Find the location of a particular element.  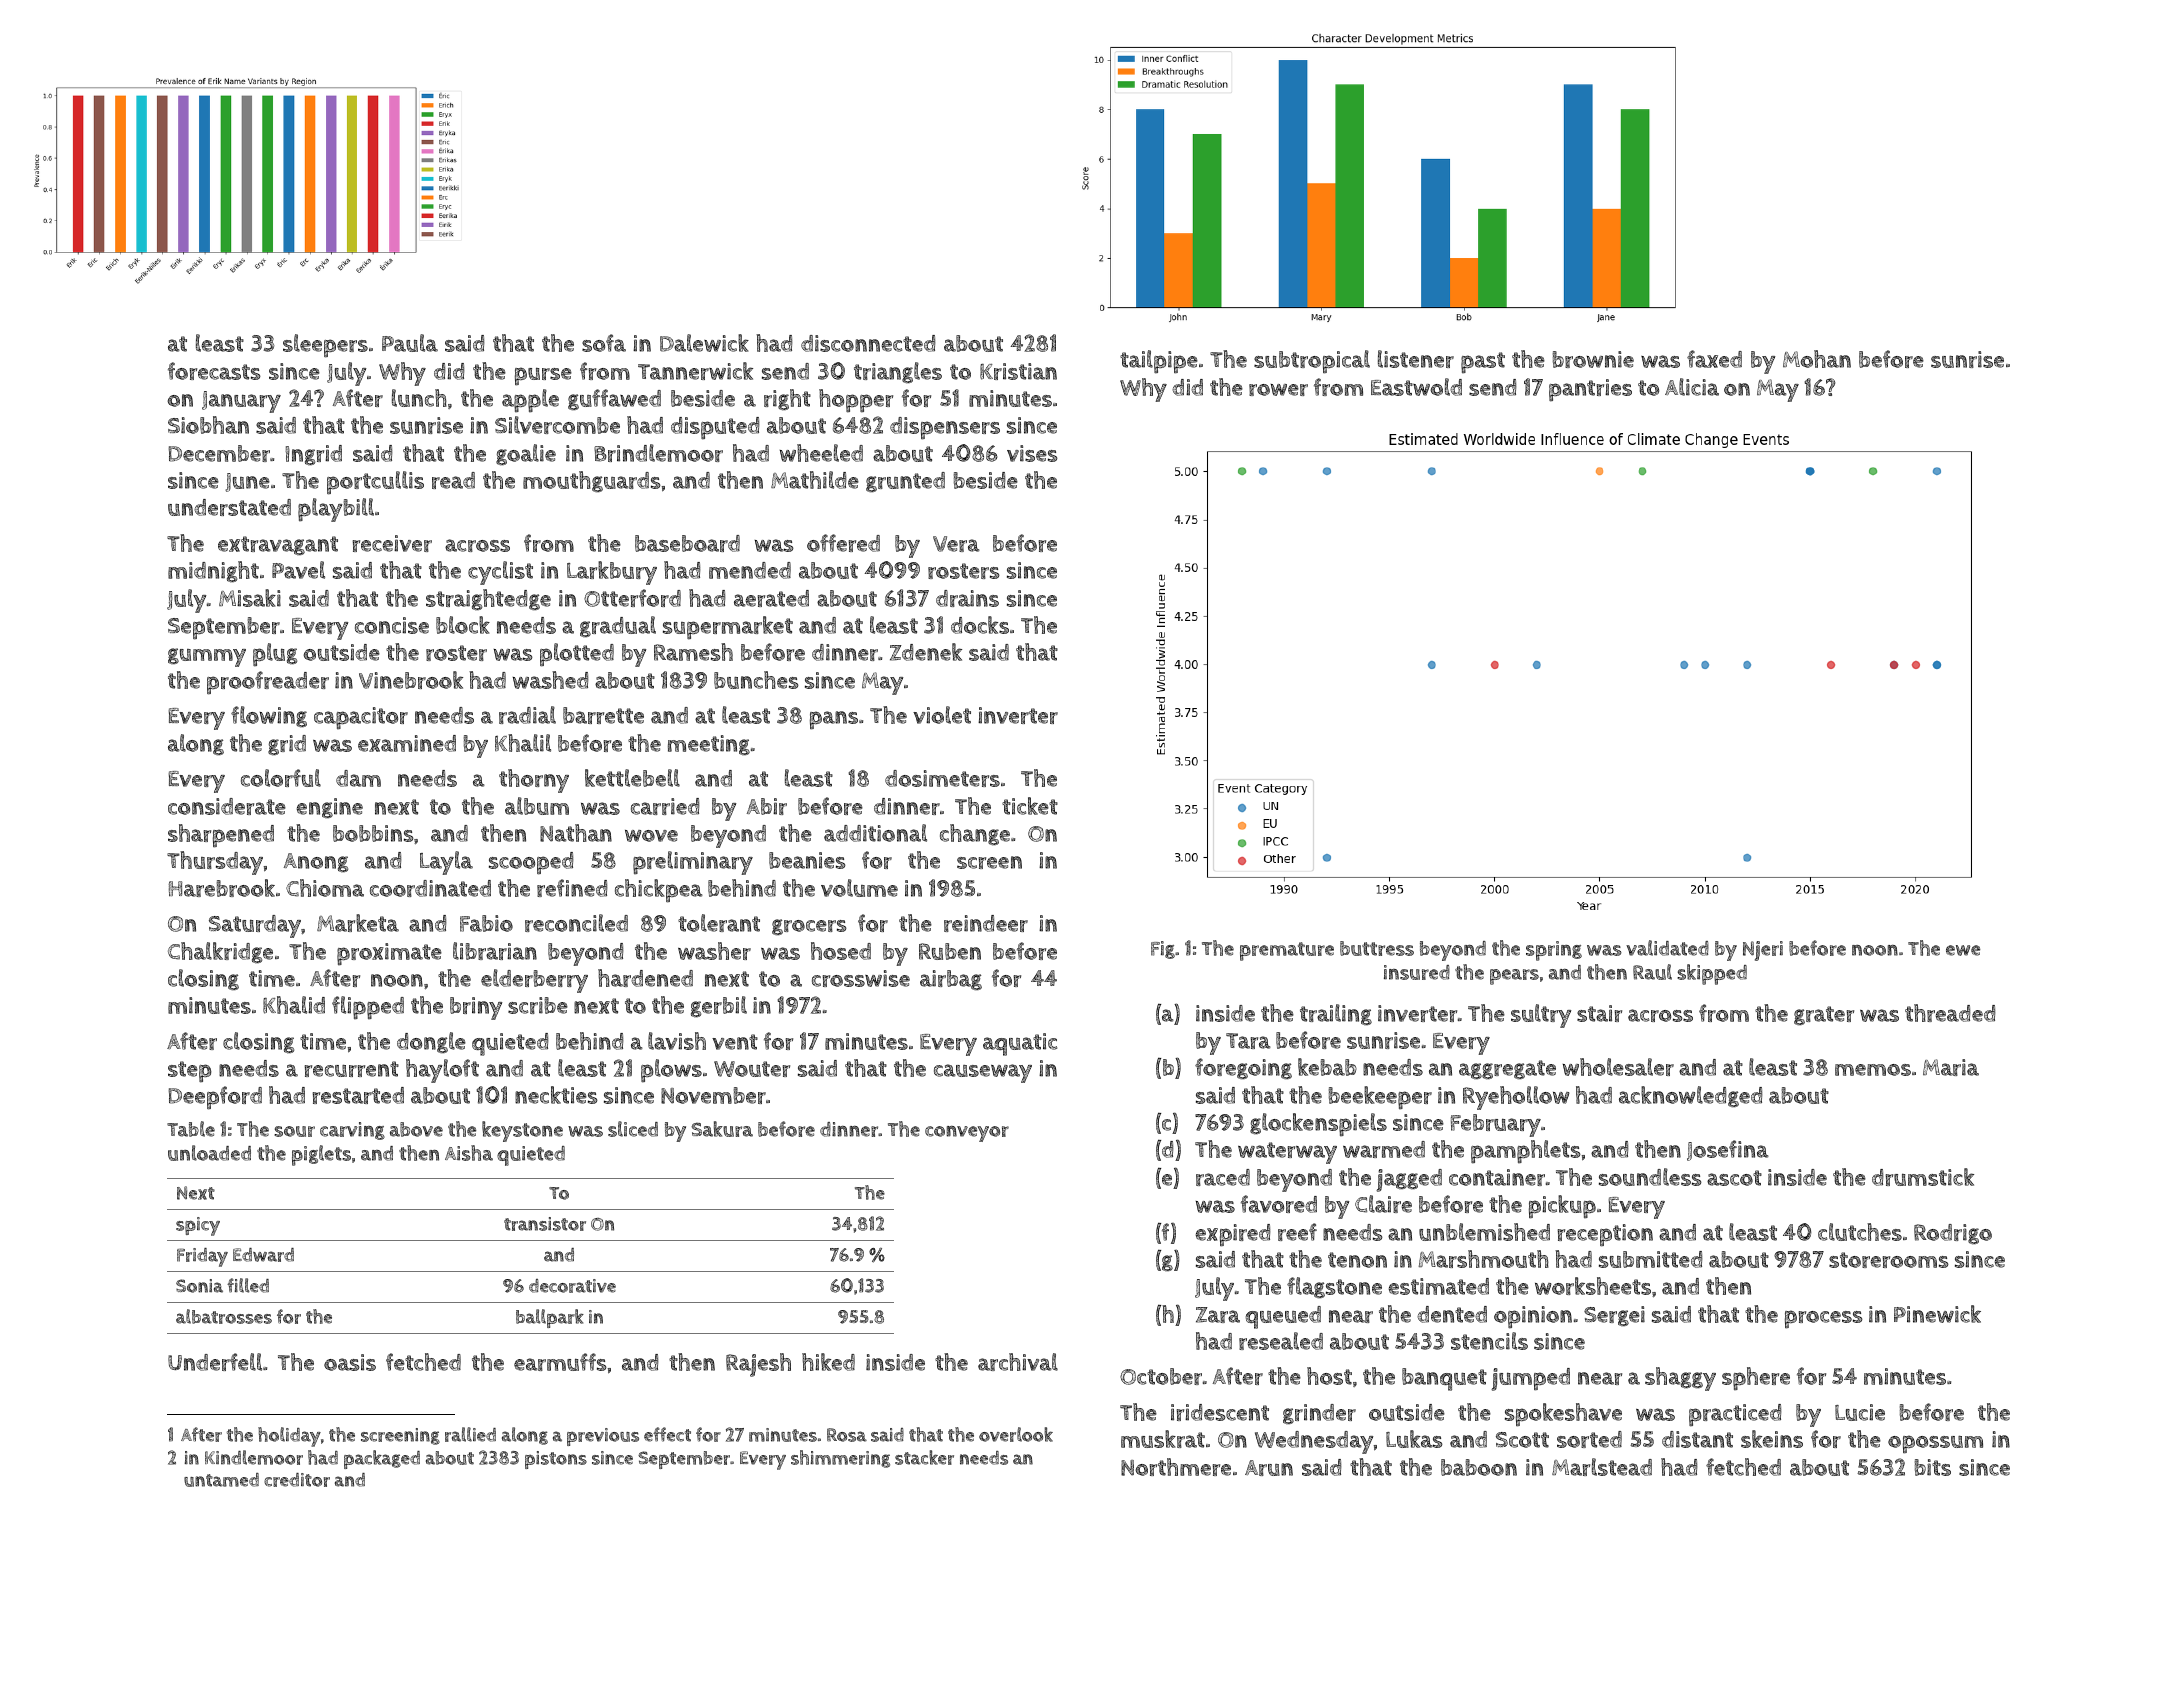

docks is located at coordinates (980, 625).
